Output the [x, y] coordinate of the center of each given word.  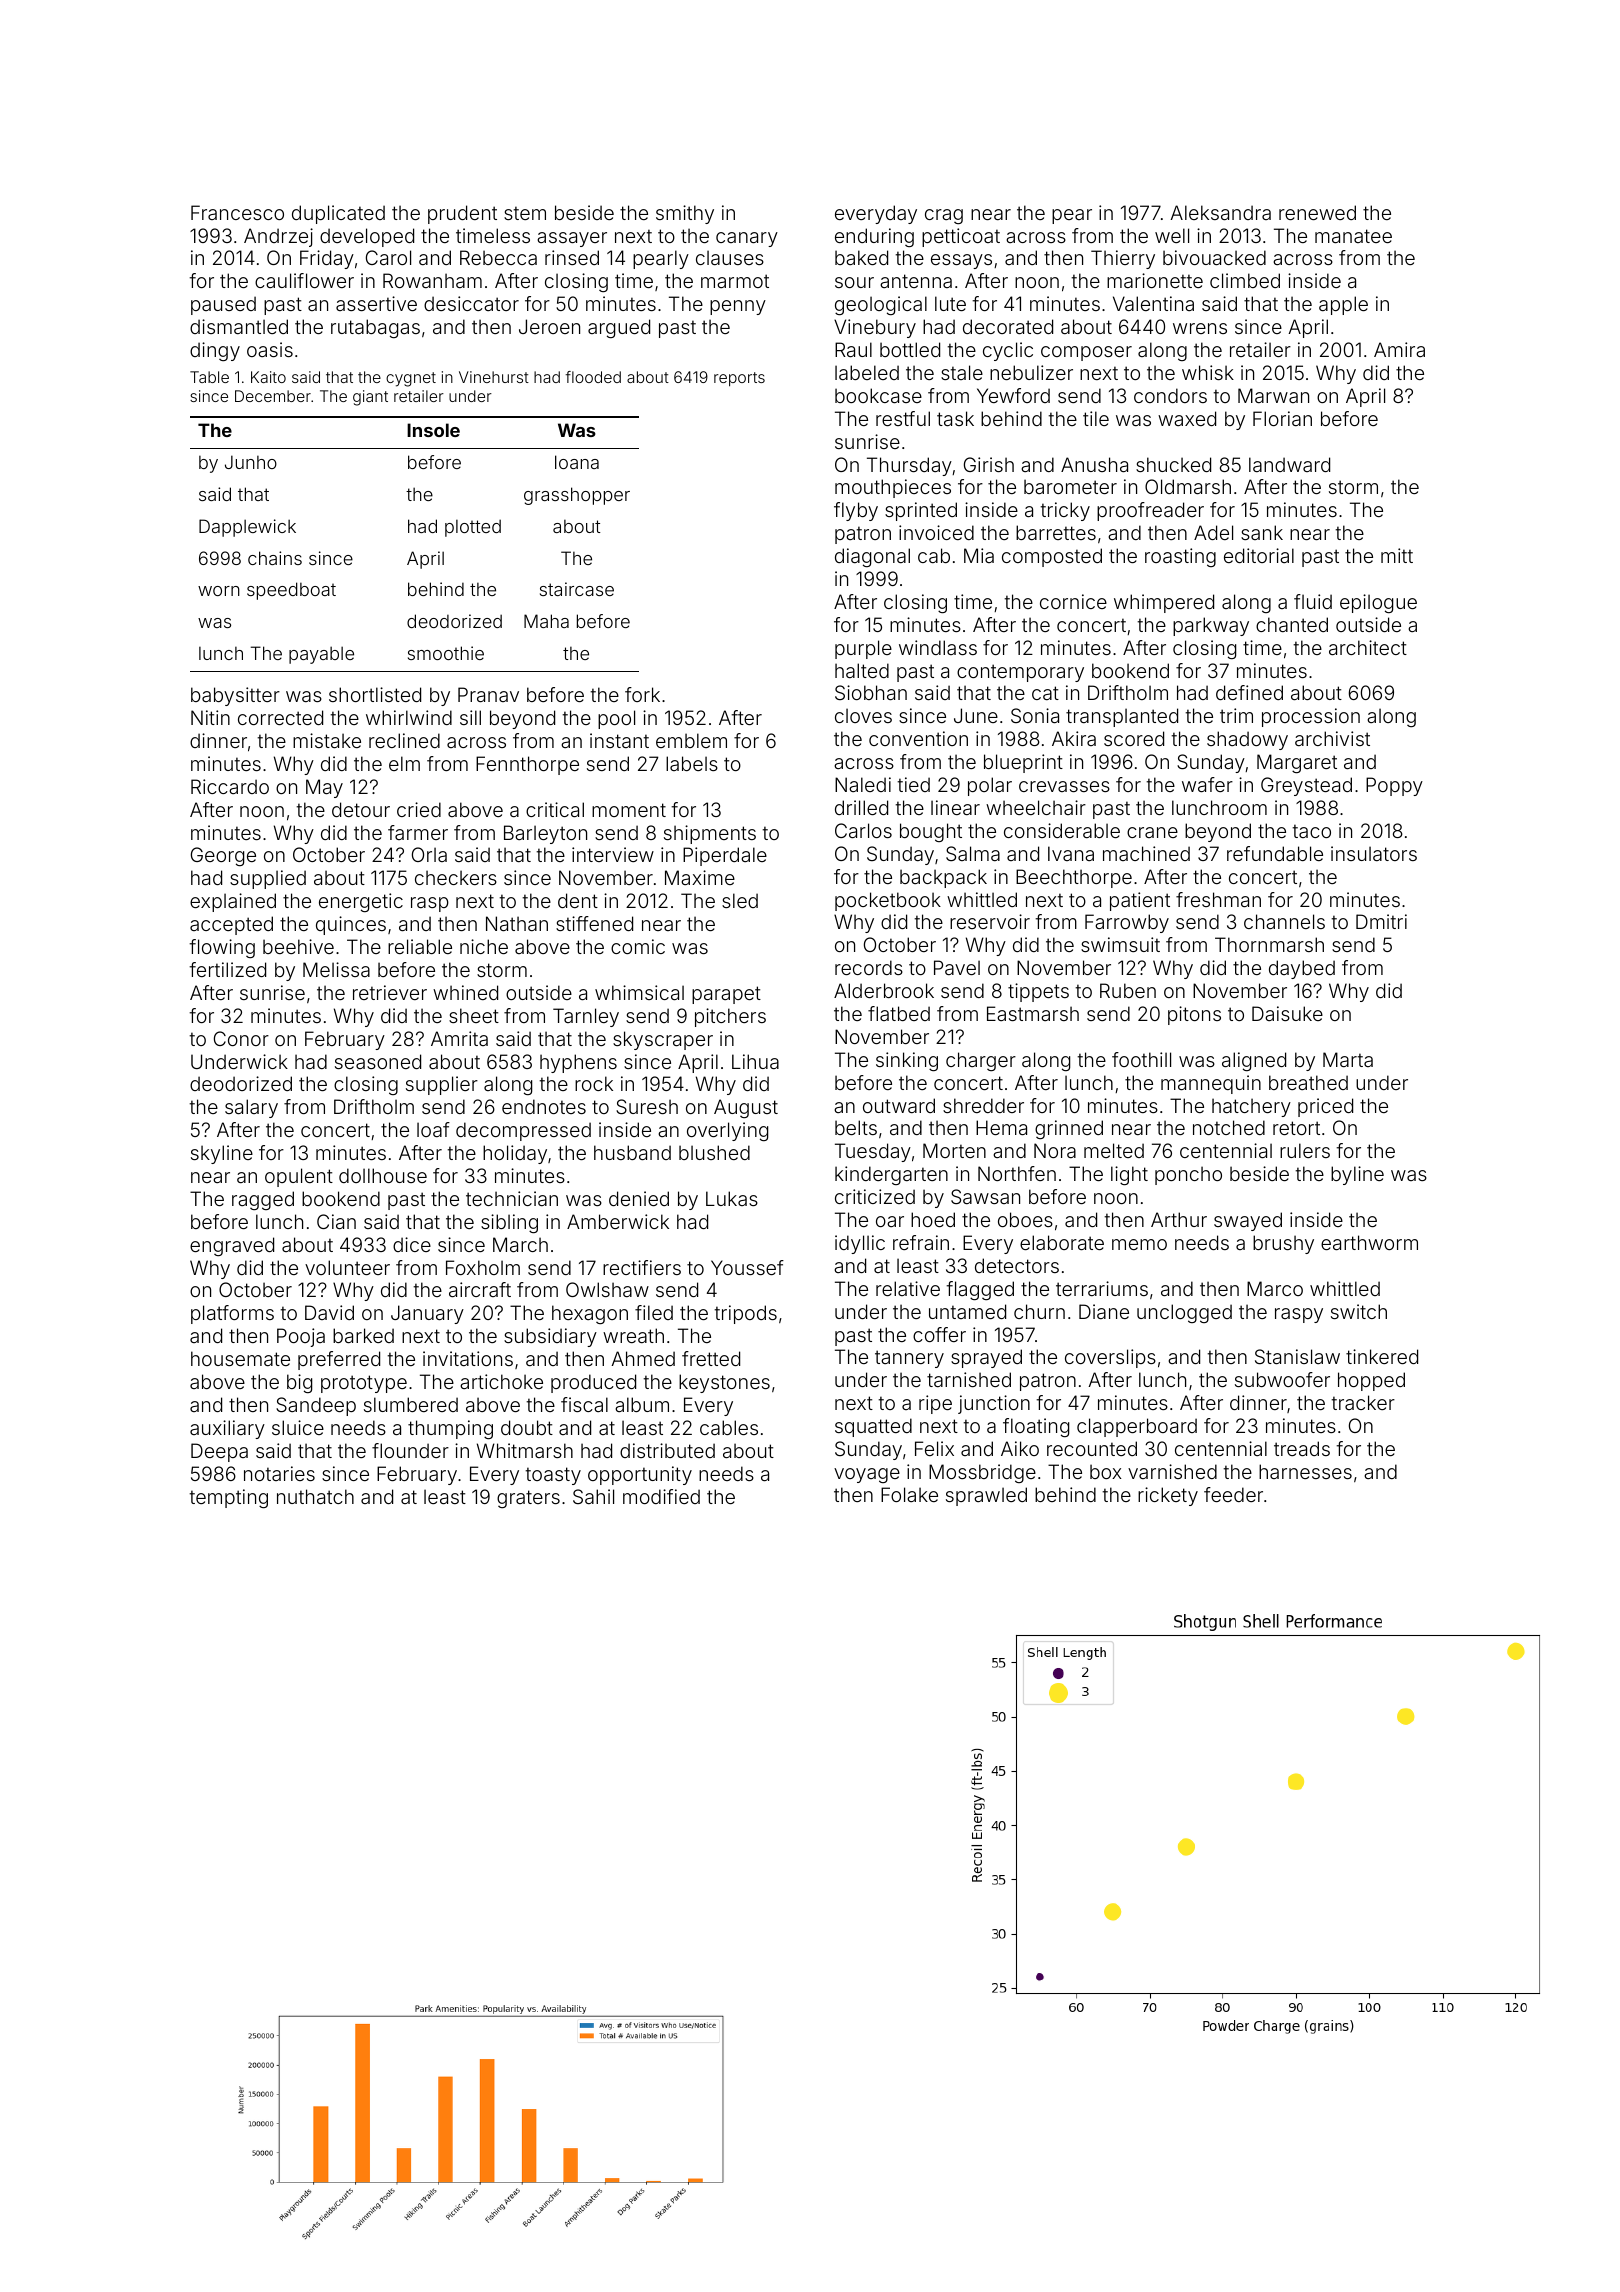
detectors [1017, 1265]
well [1172, 235]
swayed [1248, 1221]
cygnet [411, 379]
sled [740, 900]
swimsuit [1120, 944]
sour [854, 282]
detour [361, 809]
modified [661, 1496]
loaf [433, 1129]
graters [528, 1499]
